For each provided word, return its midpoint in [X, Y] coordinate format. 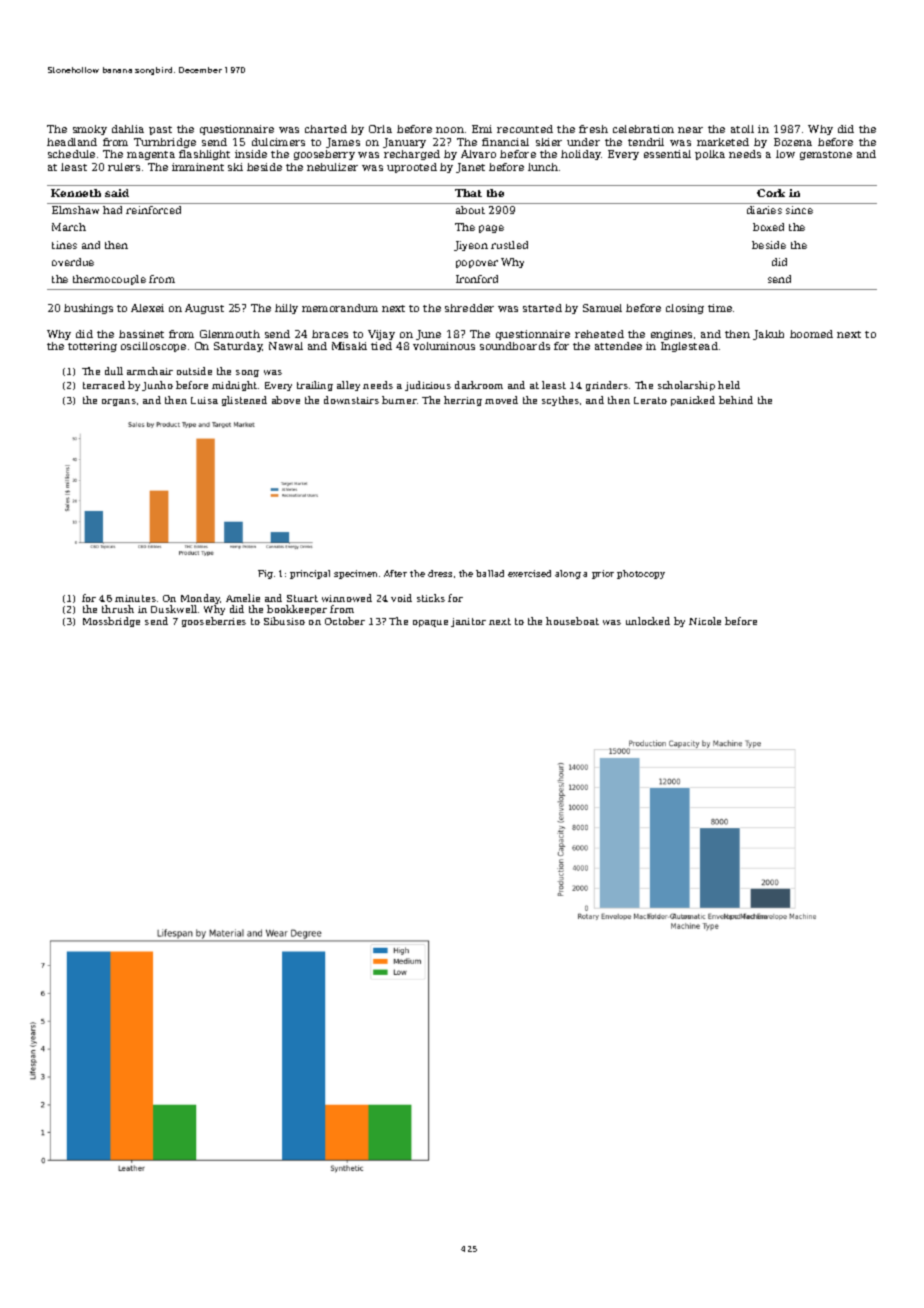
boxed [768, 227]
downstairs [351, 400]
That [468, 193]
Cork [771, 193]
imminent [198, 167]
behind [736, 400]
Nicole [705, 621]
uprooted [412, 168]
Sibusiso [284, 621]
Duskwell [174, 609]
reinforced [153, 210]
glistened [244, 401]
